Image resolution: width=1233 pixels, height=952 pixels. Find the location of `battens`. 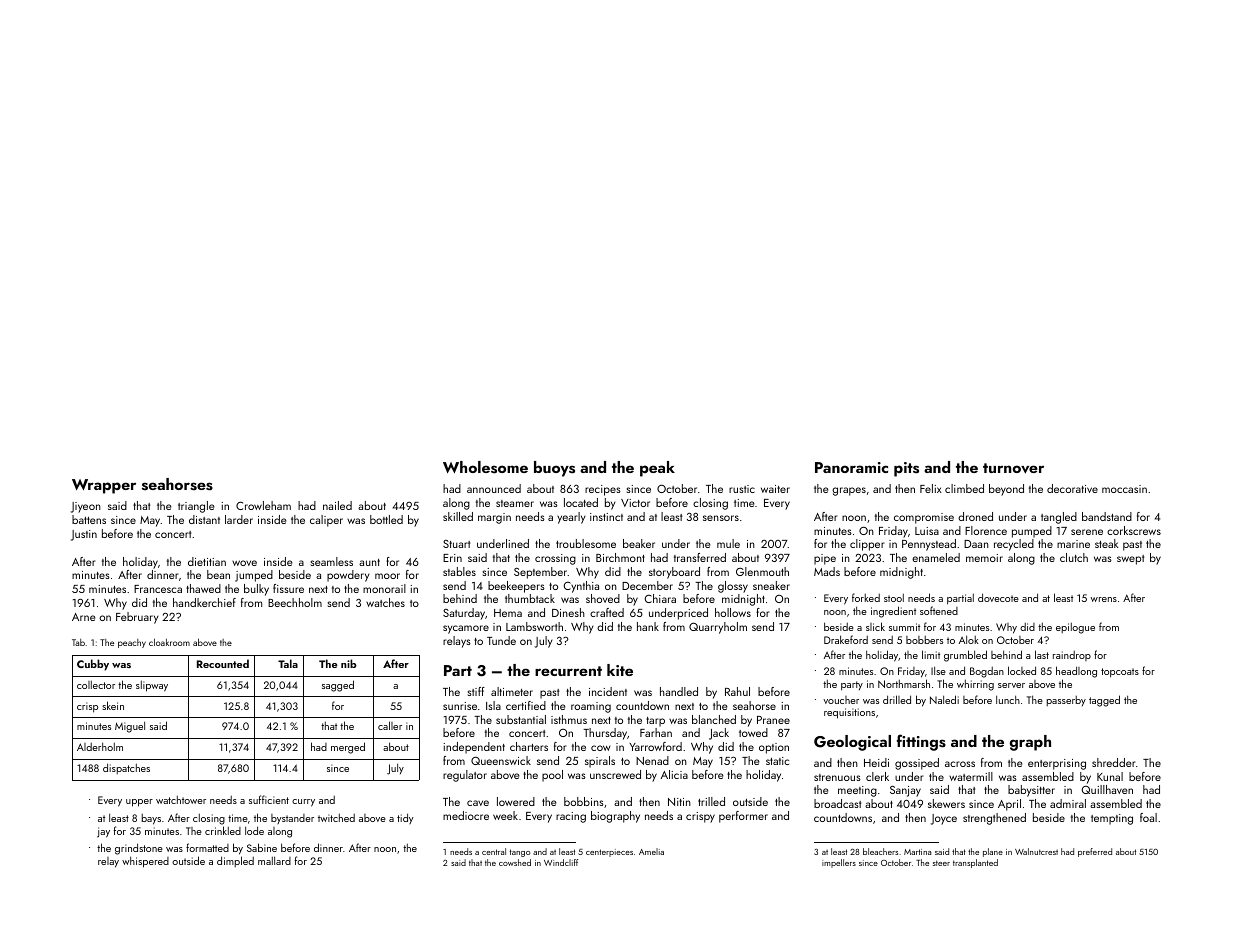

battens is located at coordinates (89, 519).
